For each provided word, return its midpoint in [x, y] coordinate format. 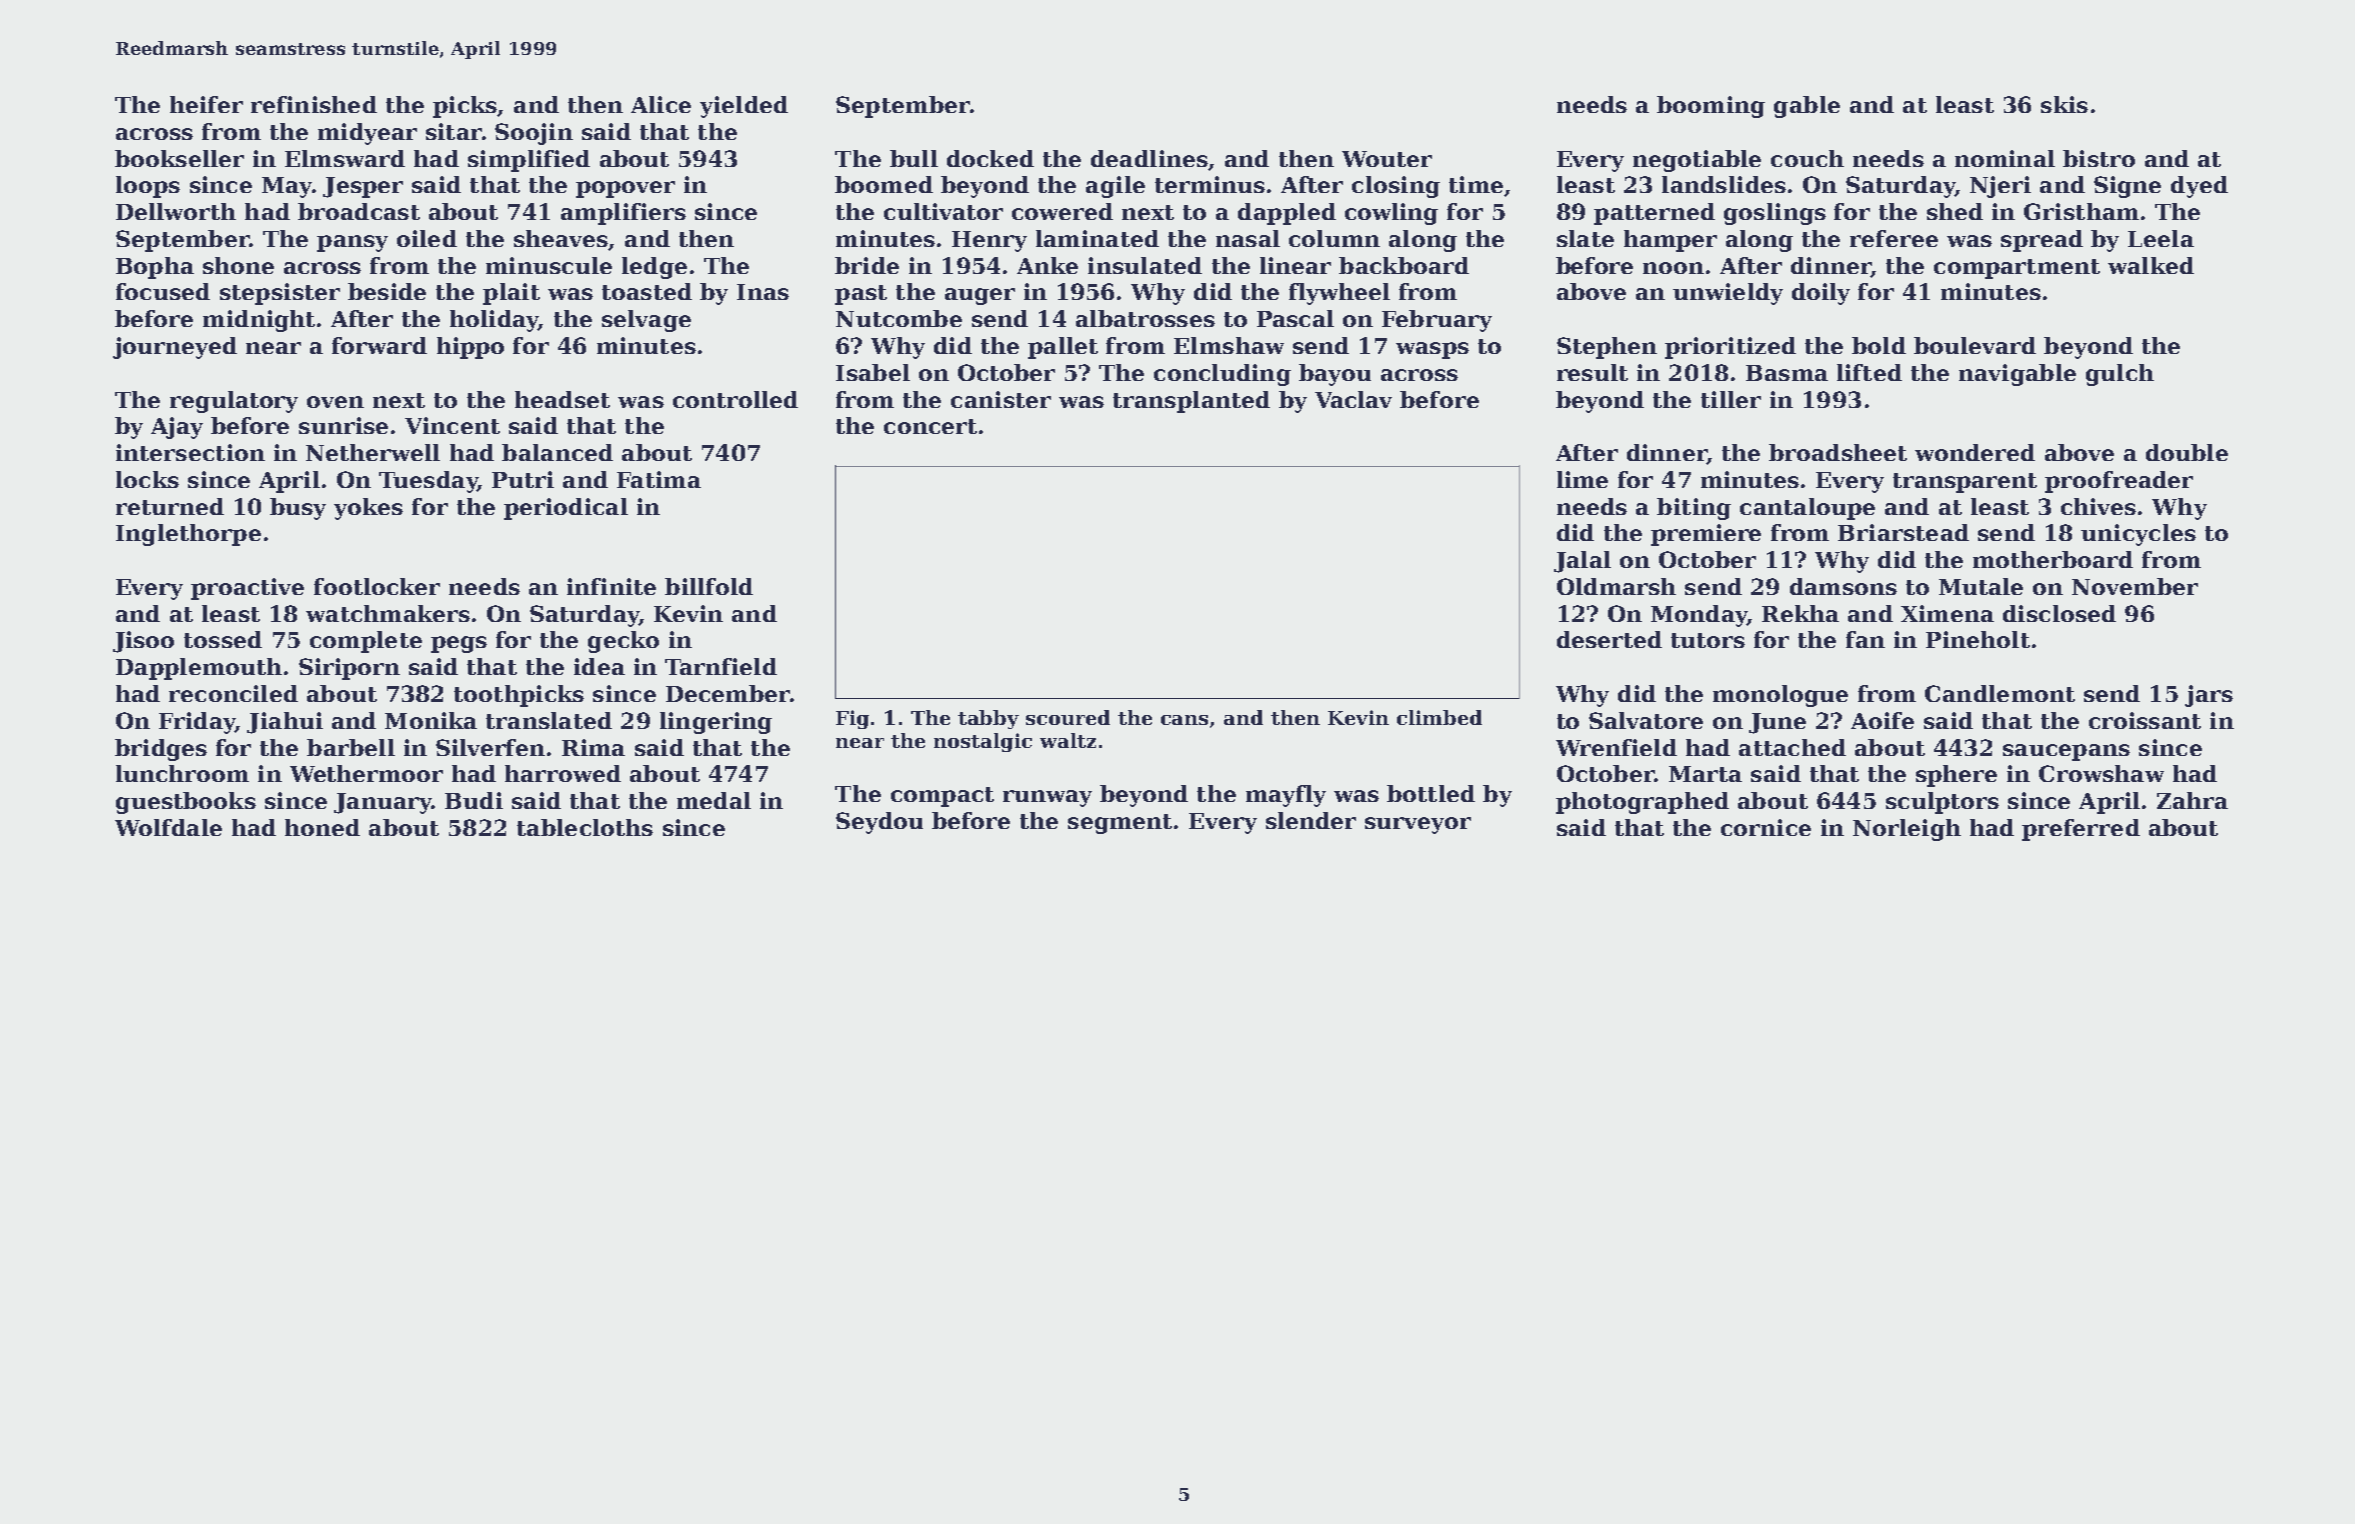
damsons [1843, 586]
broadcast [359, 211]
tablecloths [585, 827]
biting [1694, 509]
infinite [611, 586]
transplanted [1191, 402]
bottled [1431, 793]
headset [562, 399]
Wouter [1387, 159]
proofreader [2119, 482]
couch [1807, 158]
